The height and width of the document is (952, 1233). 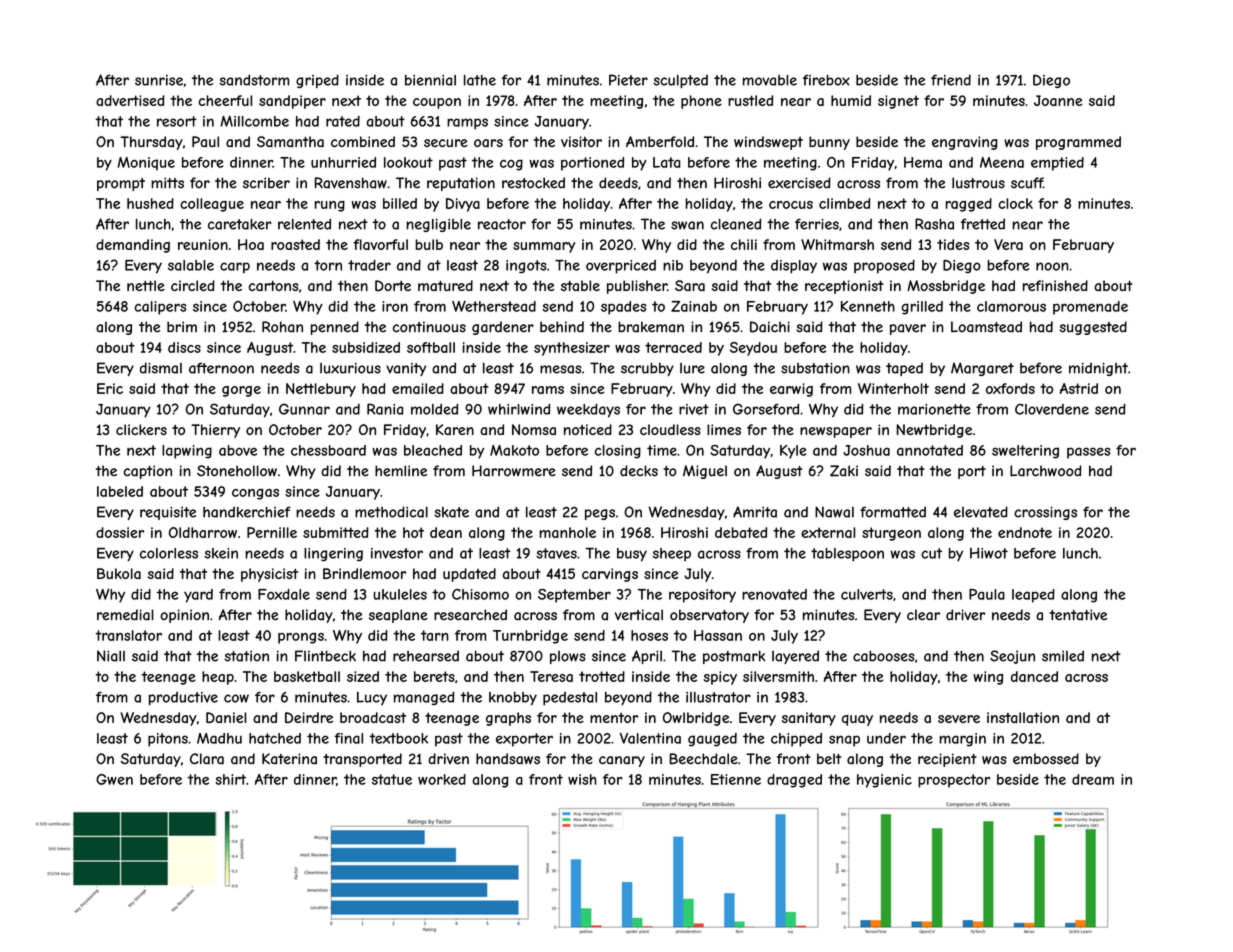 What do you see at coordinates (455, 429) in the document?
I see `Karen` at bounding box center [455, 429].
